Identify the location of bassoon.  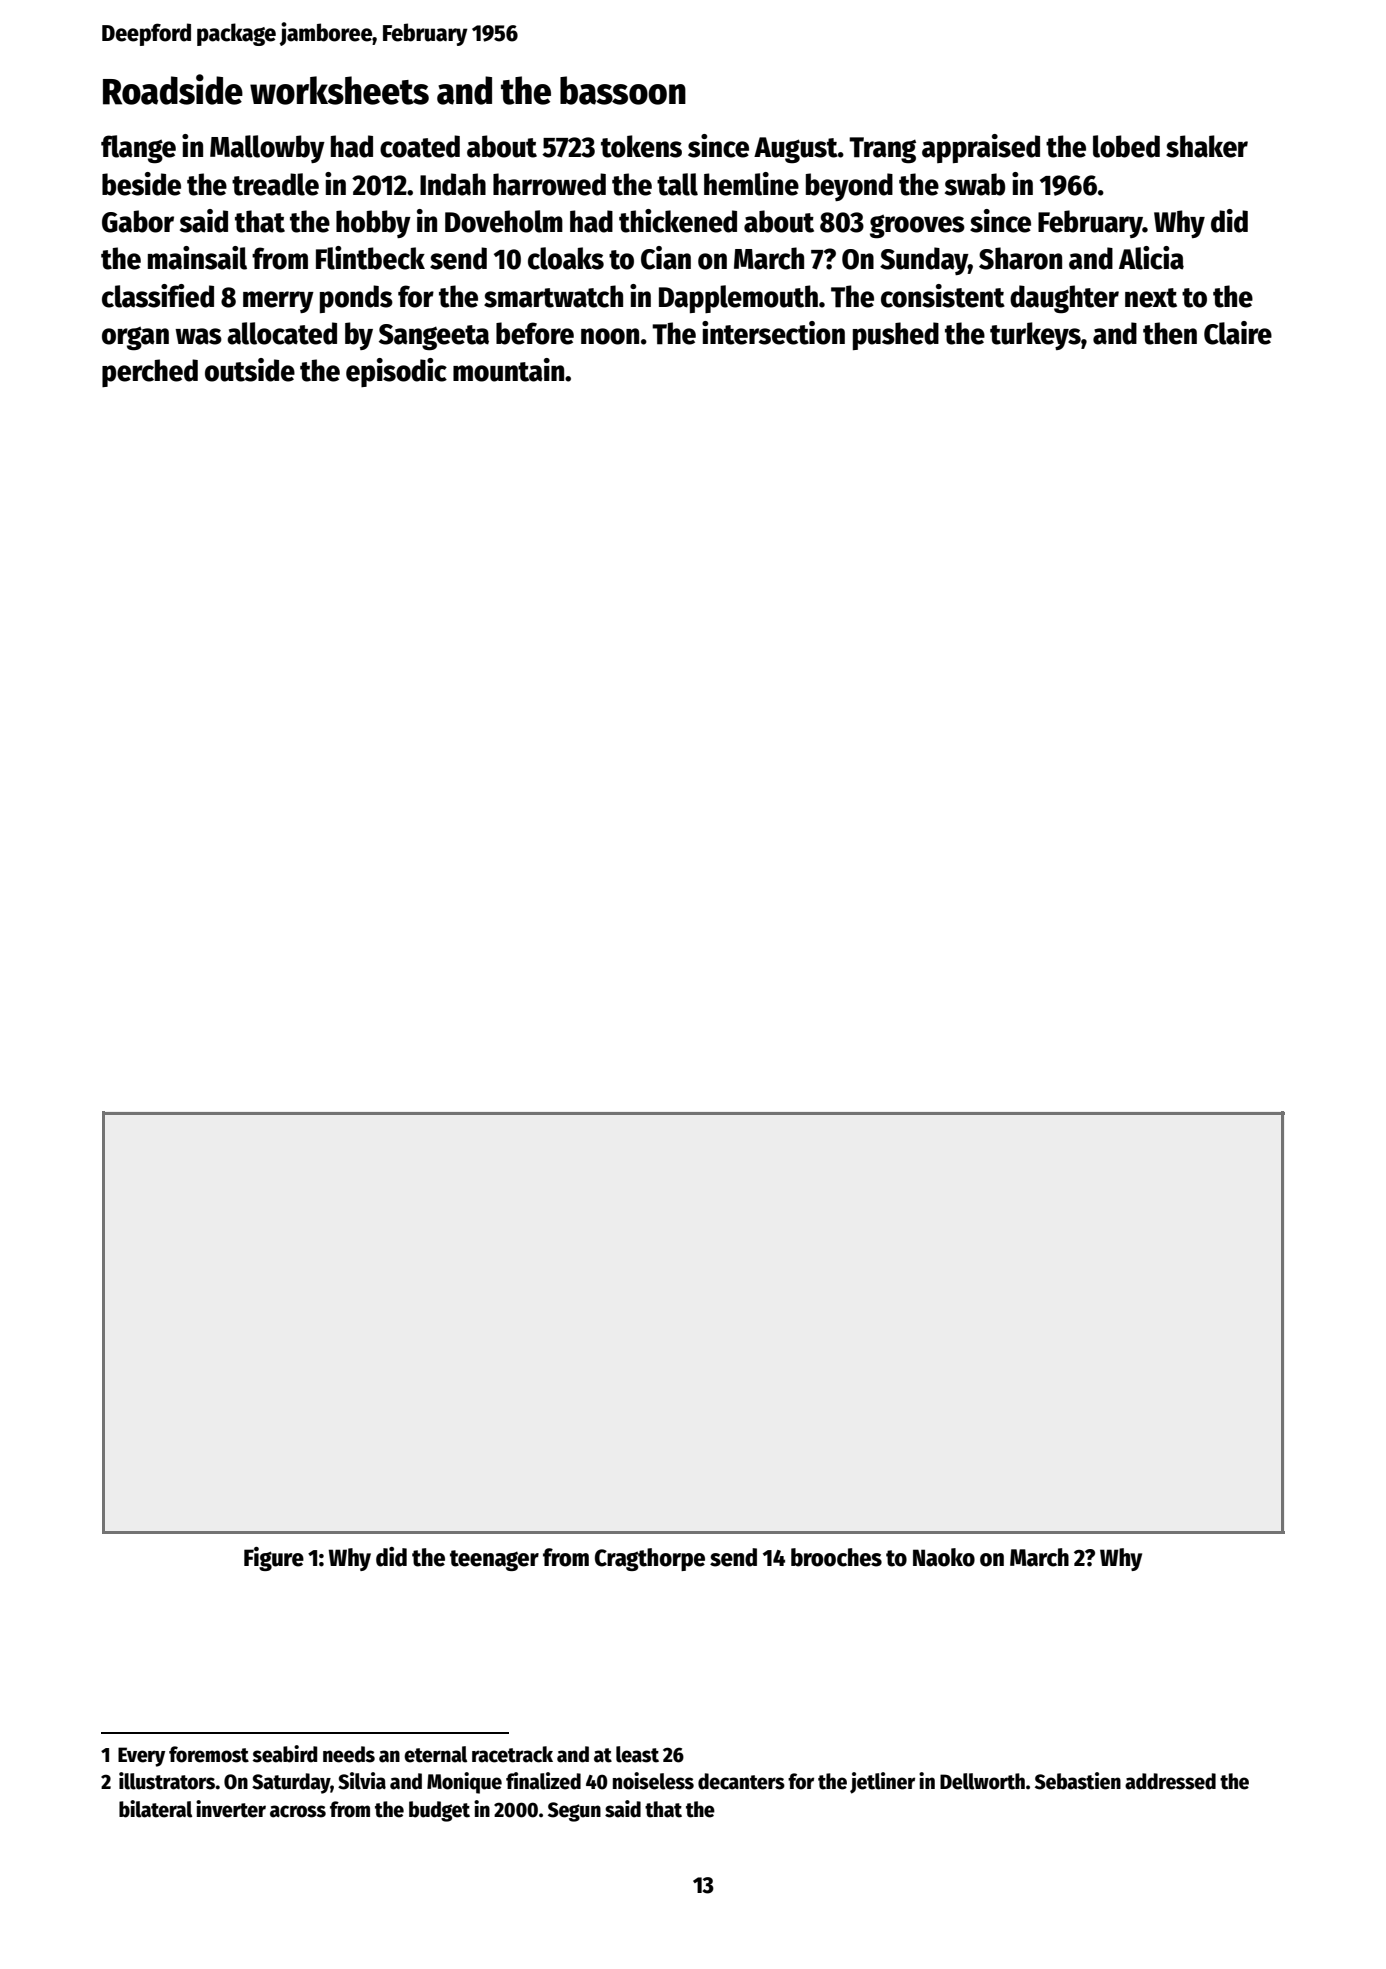
(623, 90).
